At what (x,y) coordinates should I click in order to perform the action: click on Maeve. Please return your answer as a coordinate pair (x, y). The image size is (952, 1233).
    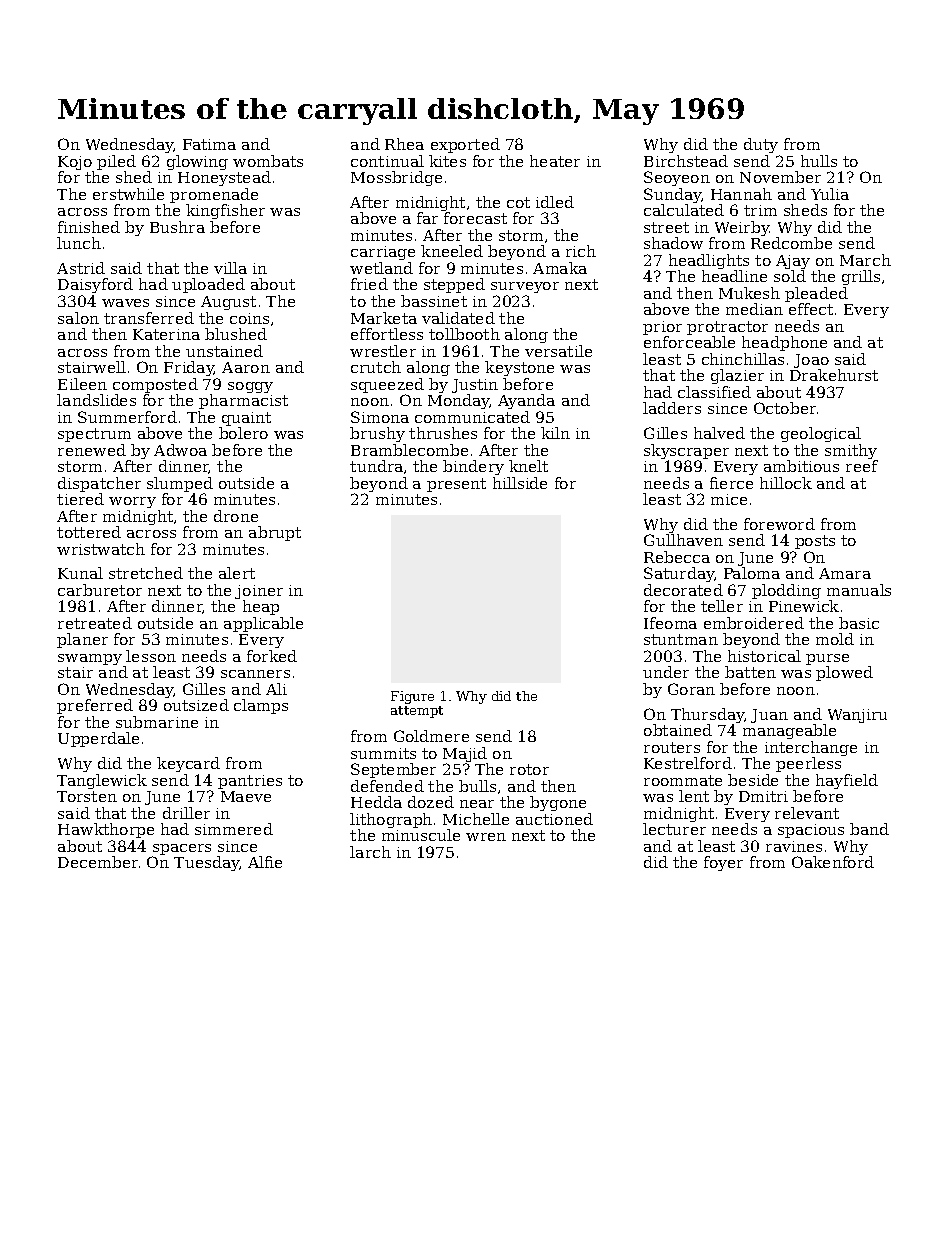
    Looking at the image, I should click on (246, 796).
